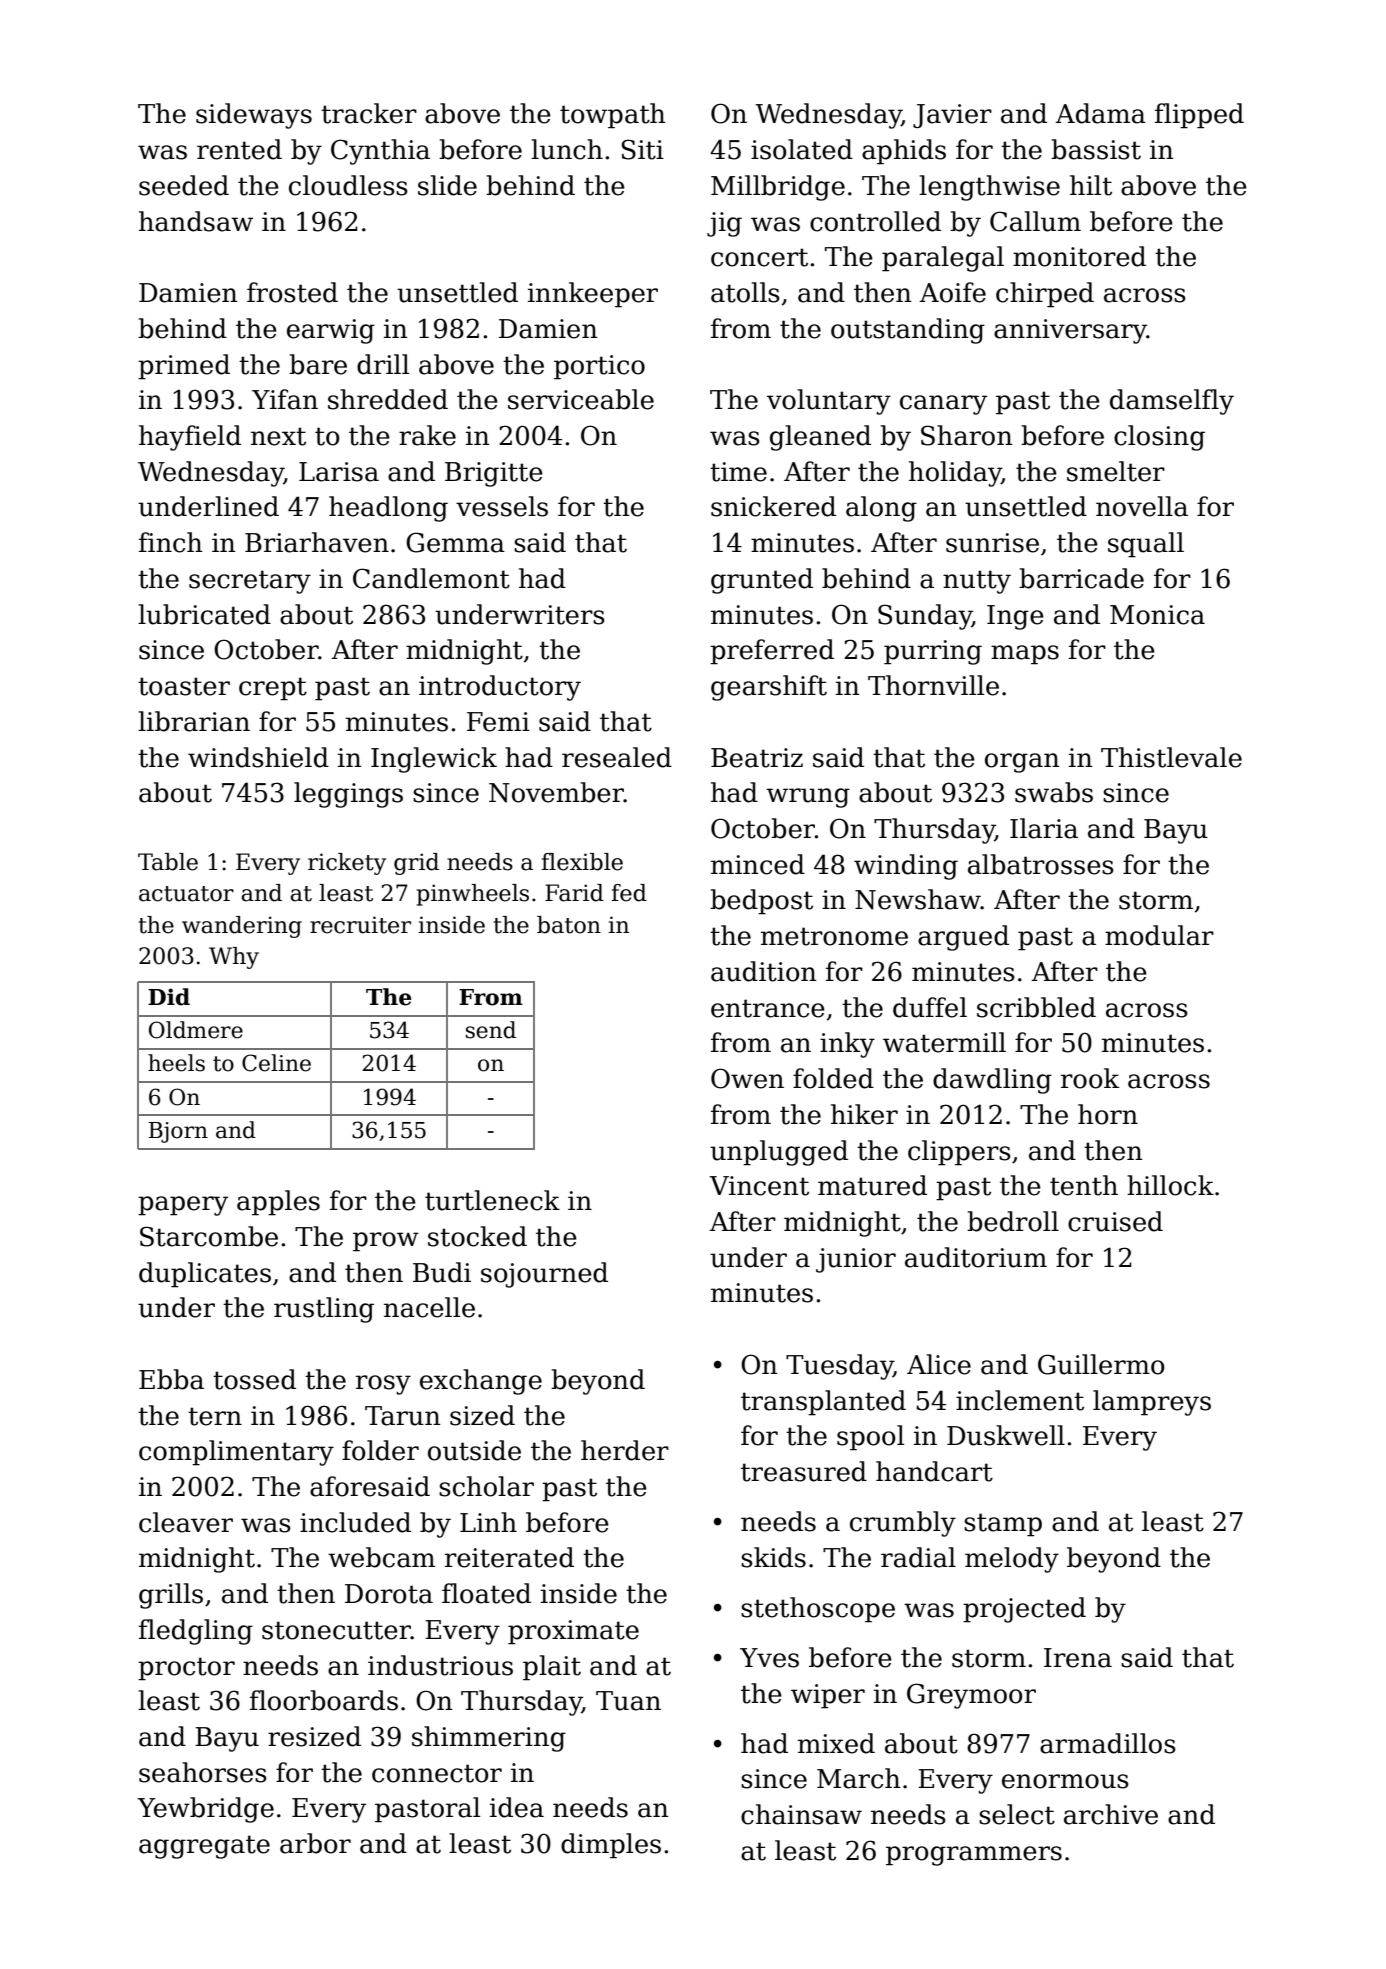 The height and width of the screenshot is (1969, 1386). Describe the element at coordinates (611, 1846) in the screenshot. I see `dimples` at that location.
